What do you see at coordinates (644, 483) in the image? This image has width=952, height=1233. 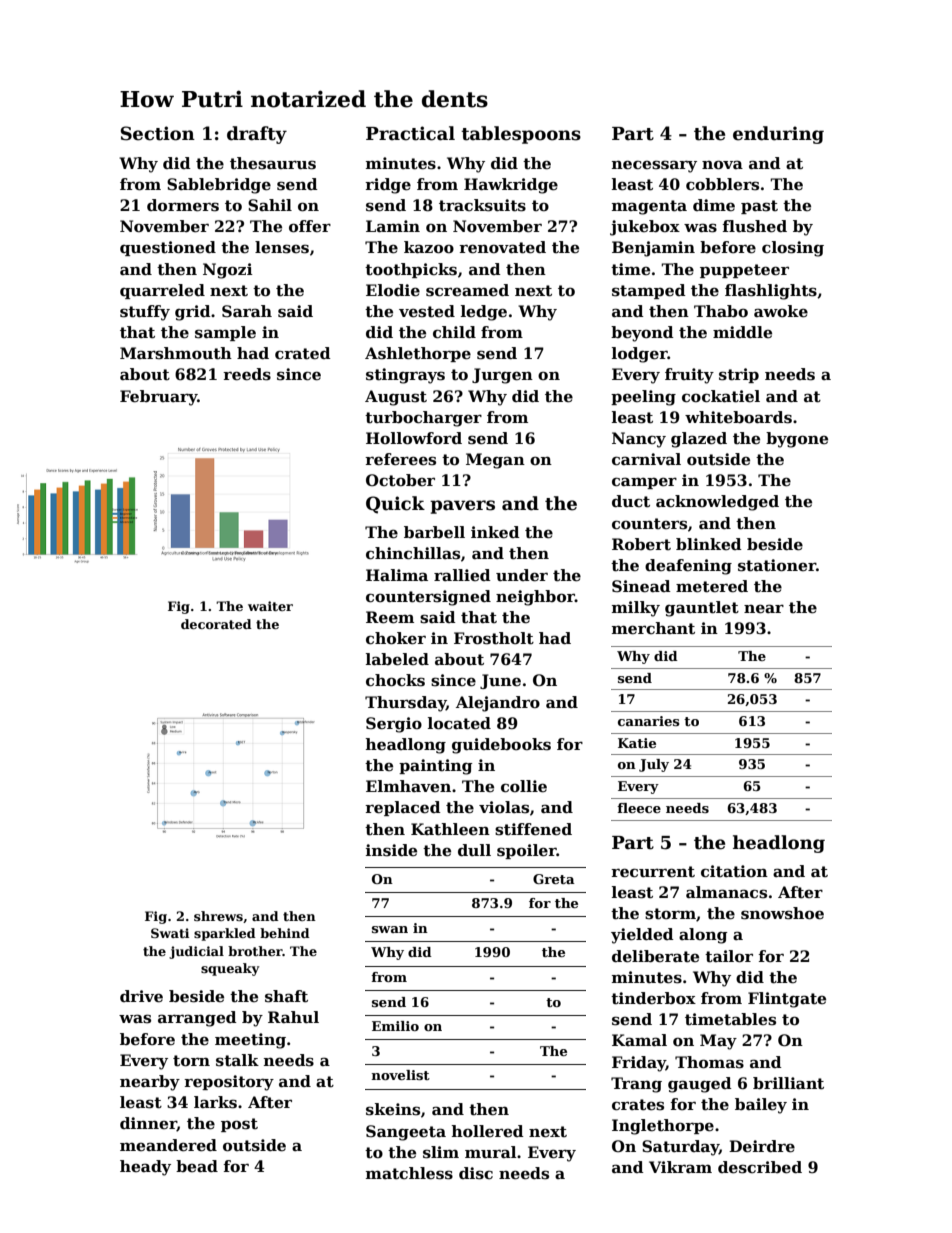 I see `camper` at bounding box center [644, 483].
